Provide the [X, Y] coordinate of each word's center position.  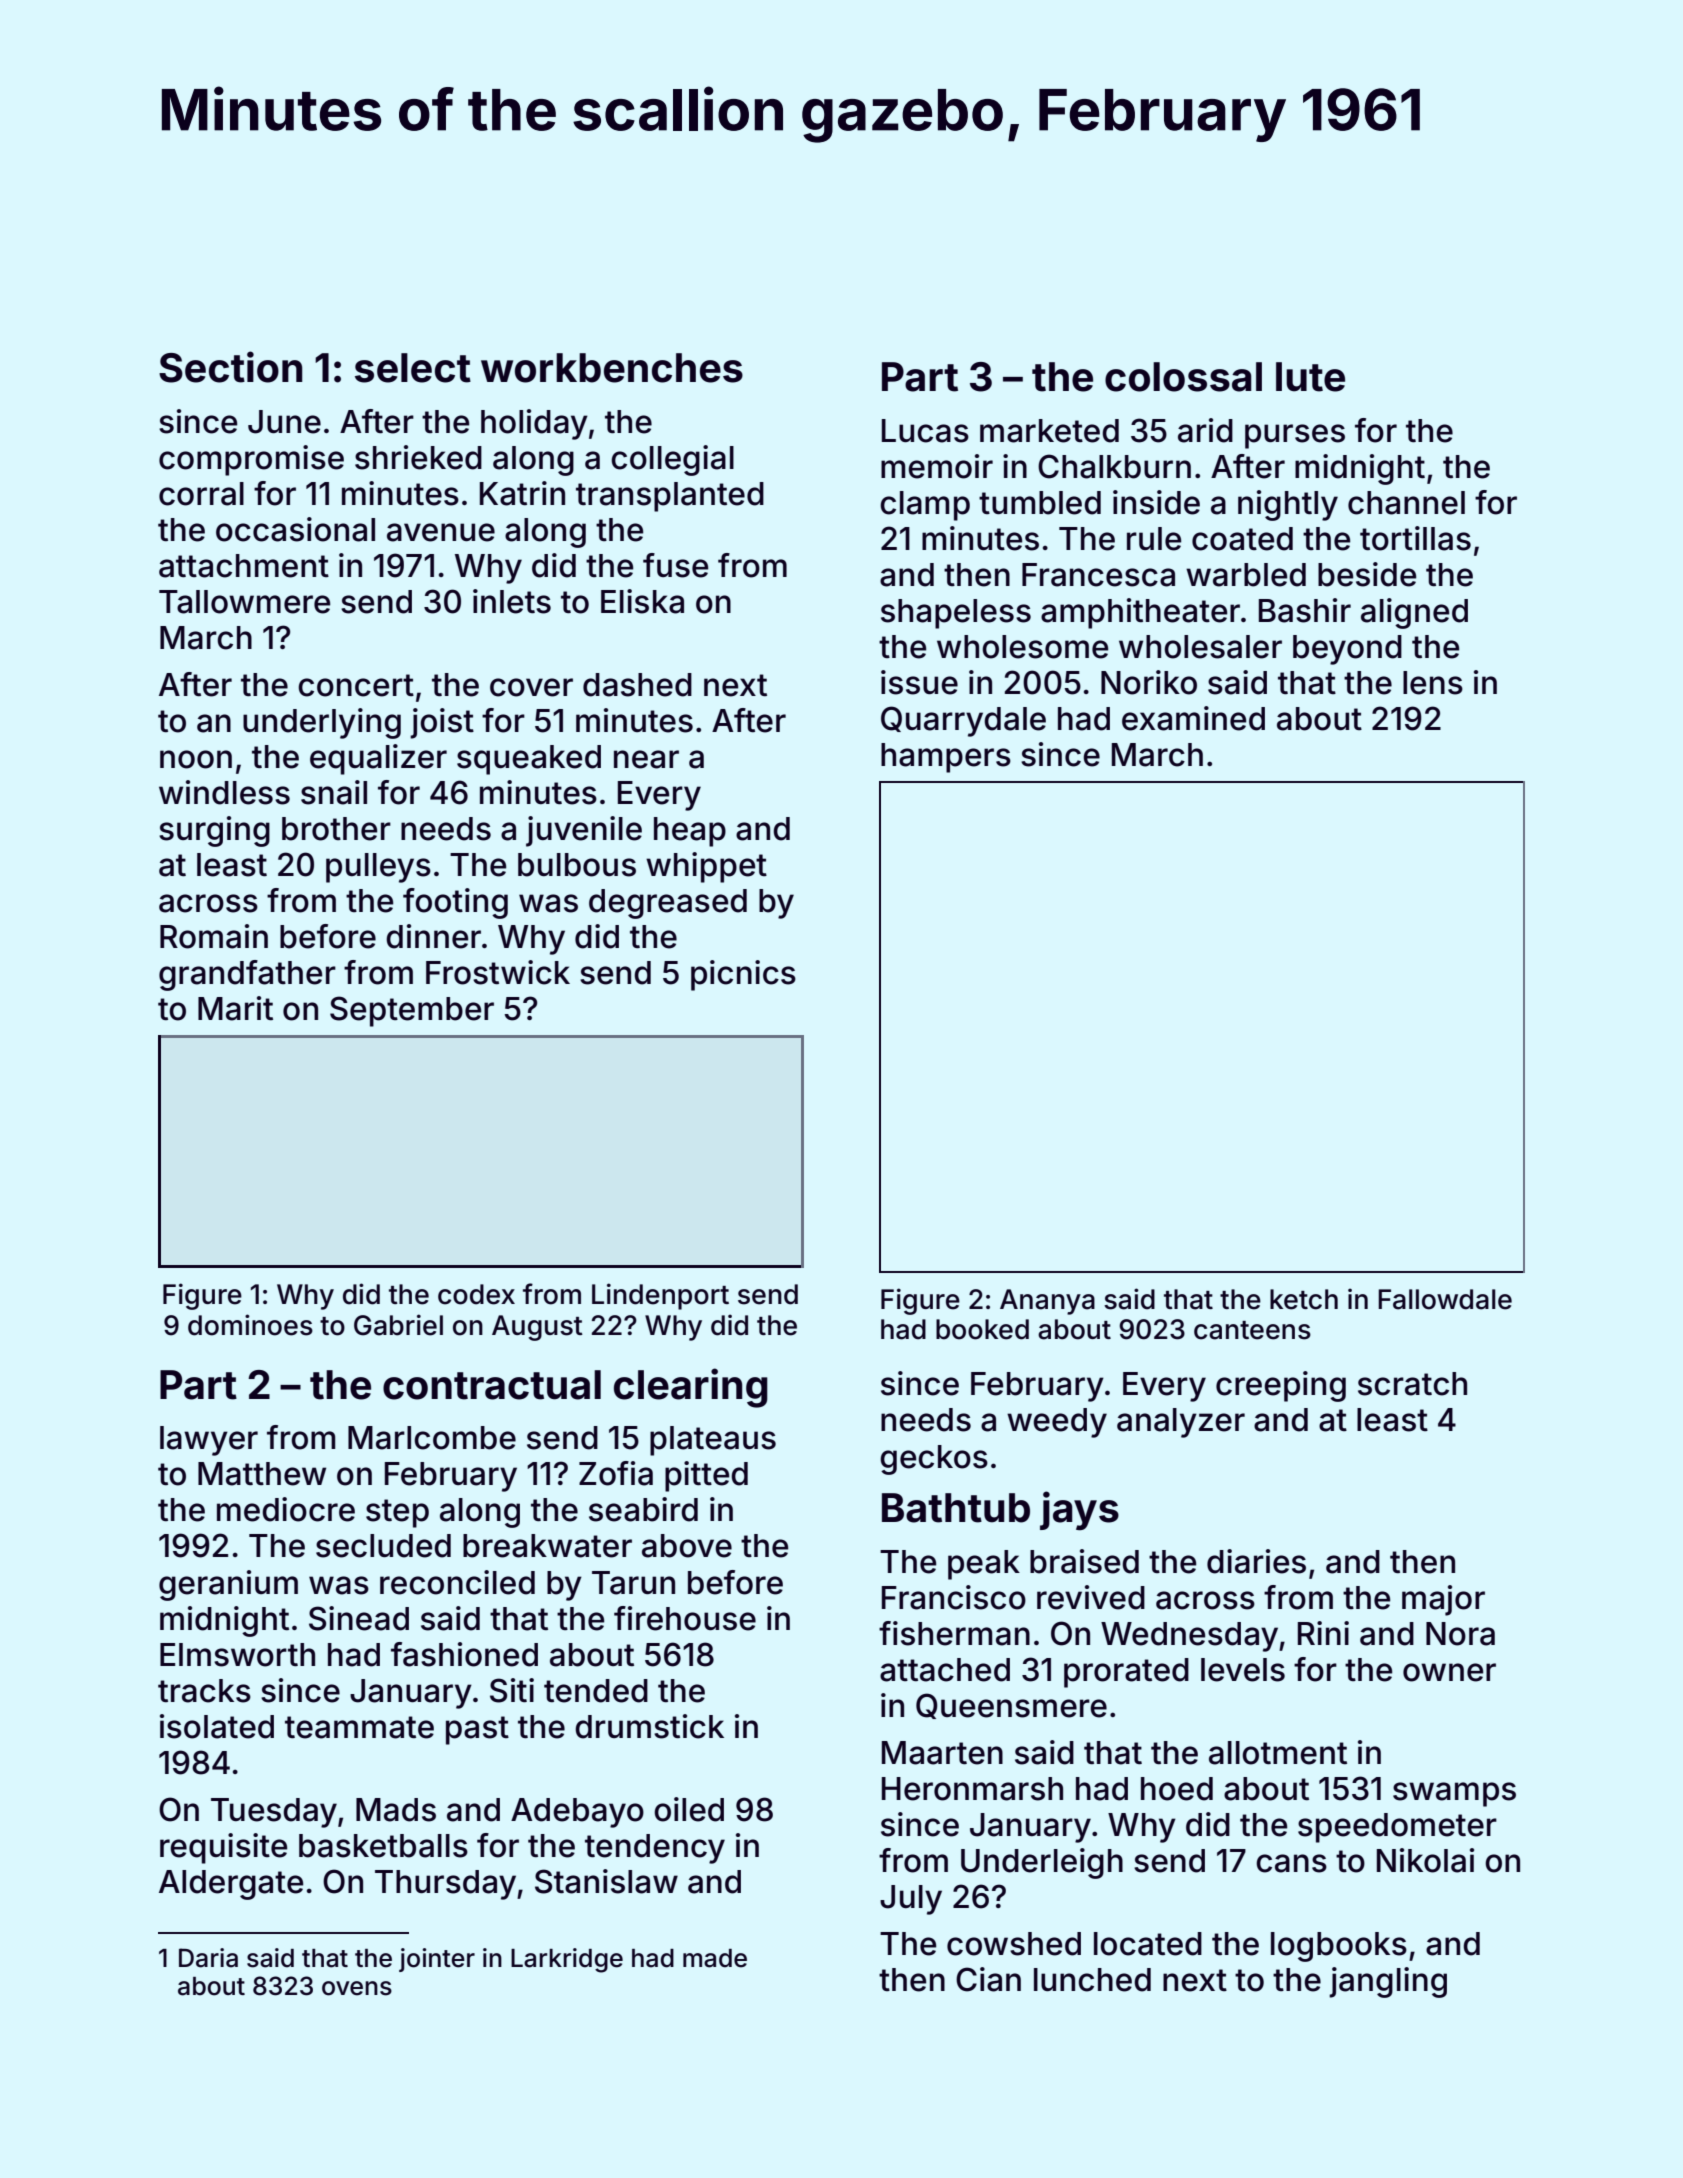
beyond [1347, 650]
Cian [988, 1979]
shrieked [418, 457]
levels [1243, 1670]
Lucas [925, 431]
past [477, 1730]
